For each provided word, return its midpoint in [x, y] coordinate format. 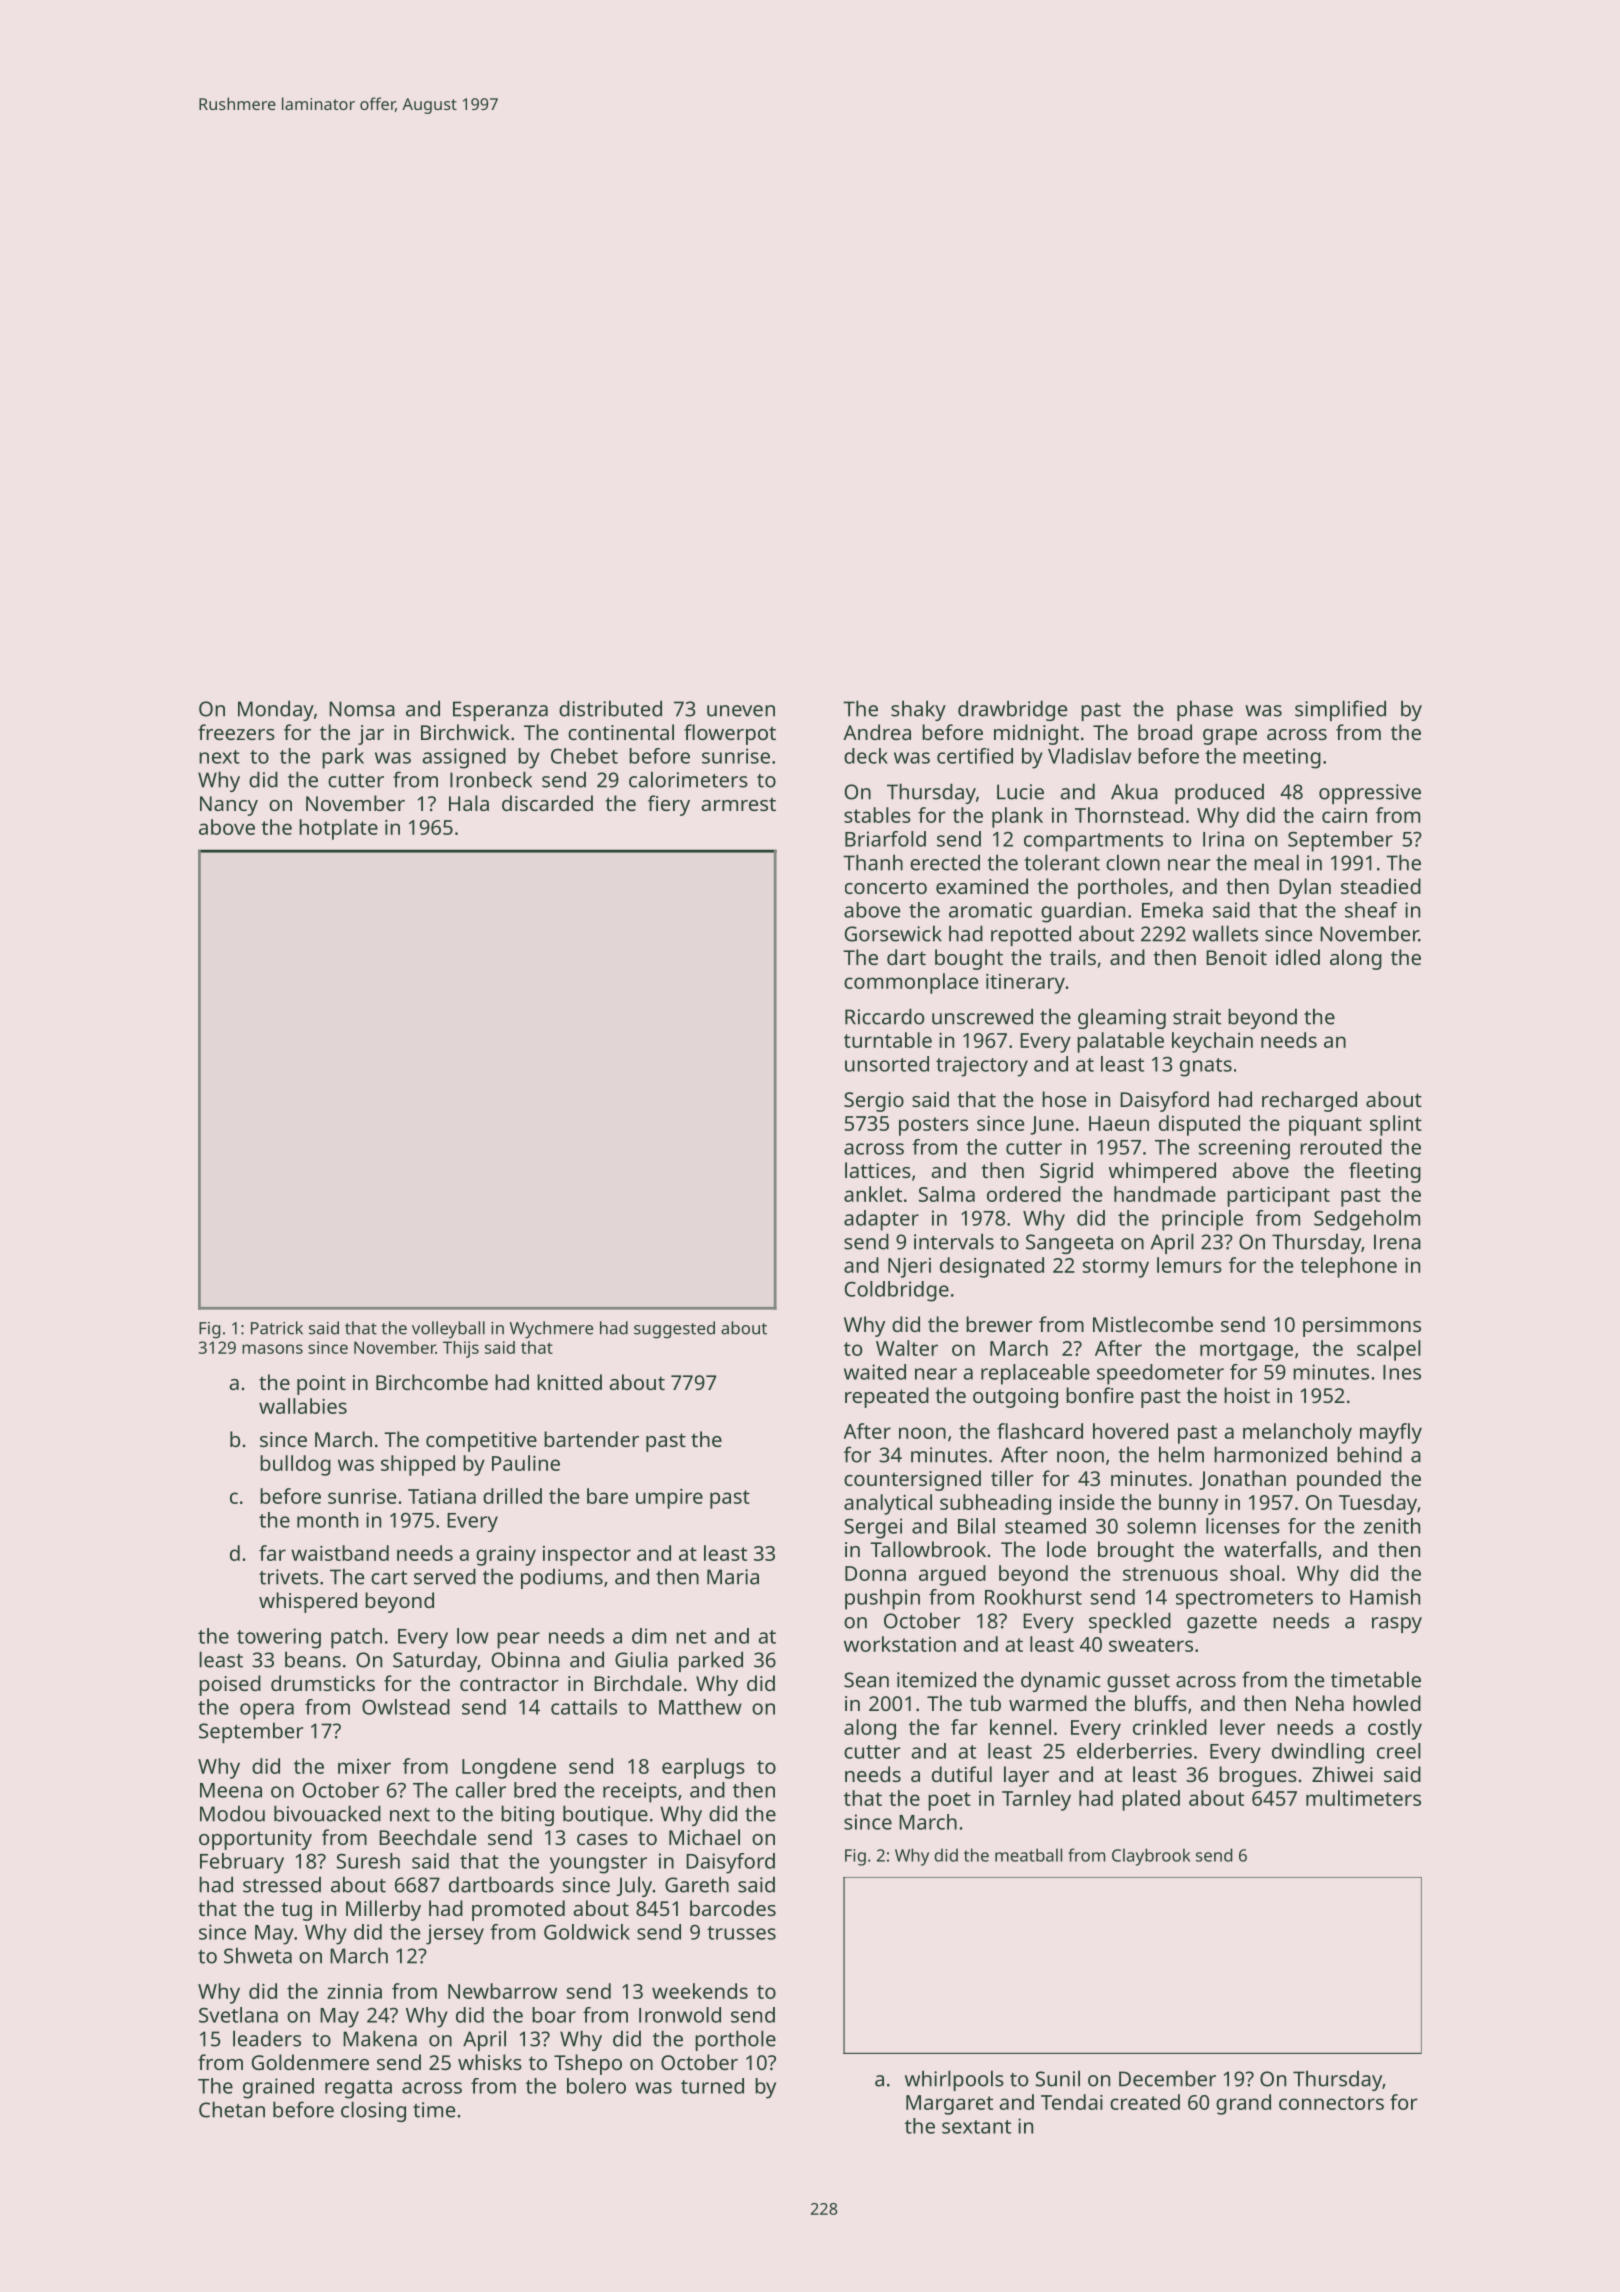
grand [1243, 2104]
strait [1197, 1017]
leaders [267, 2038]
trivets [288, 1577]
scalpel [1389, 1350]
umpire [669, 1499]
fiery [669, 805]
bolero [596, 2086]
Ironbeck [491, 779]
